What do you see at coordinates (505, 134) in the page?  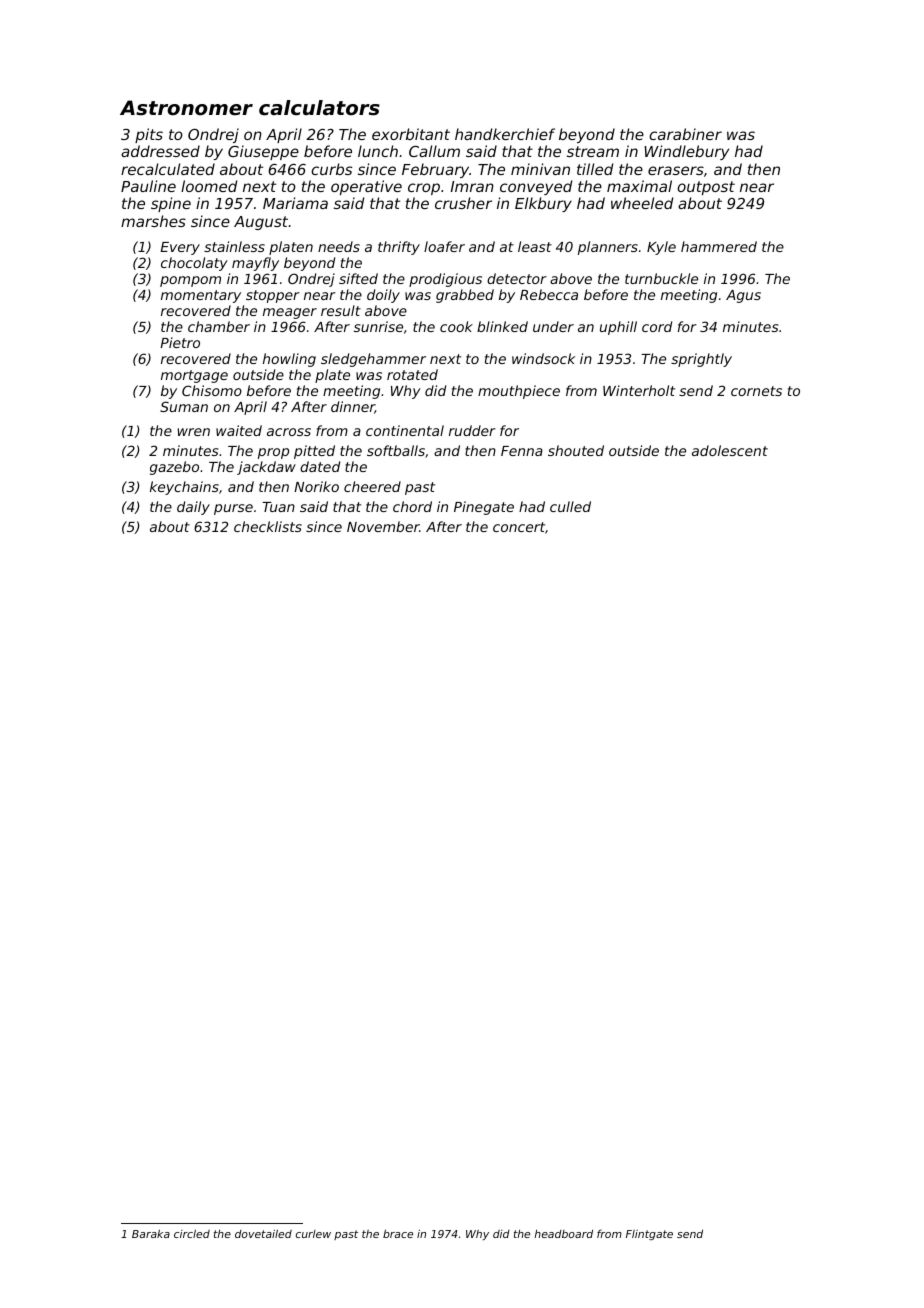 I see `handkerchief` at bounding box center [505, 134].
